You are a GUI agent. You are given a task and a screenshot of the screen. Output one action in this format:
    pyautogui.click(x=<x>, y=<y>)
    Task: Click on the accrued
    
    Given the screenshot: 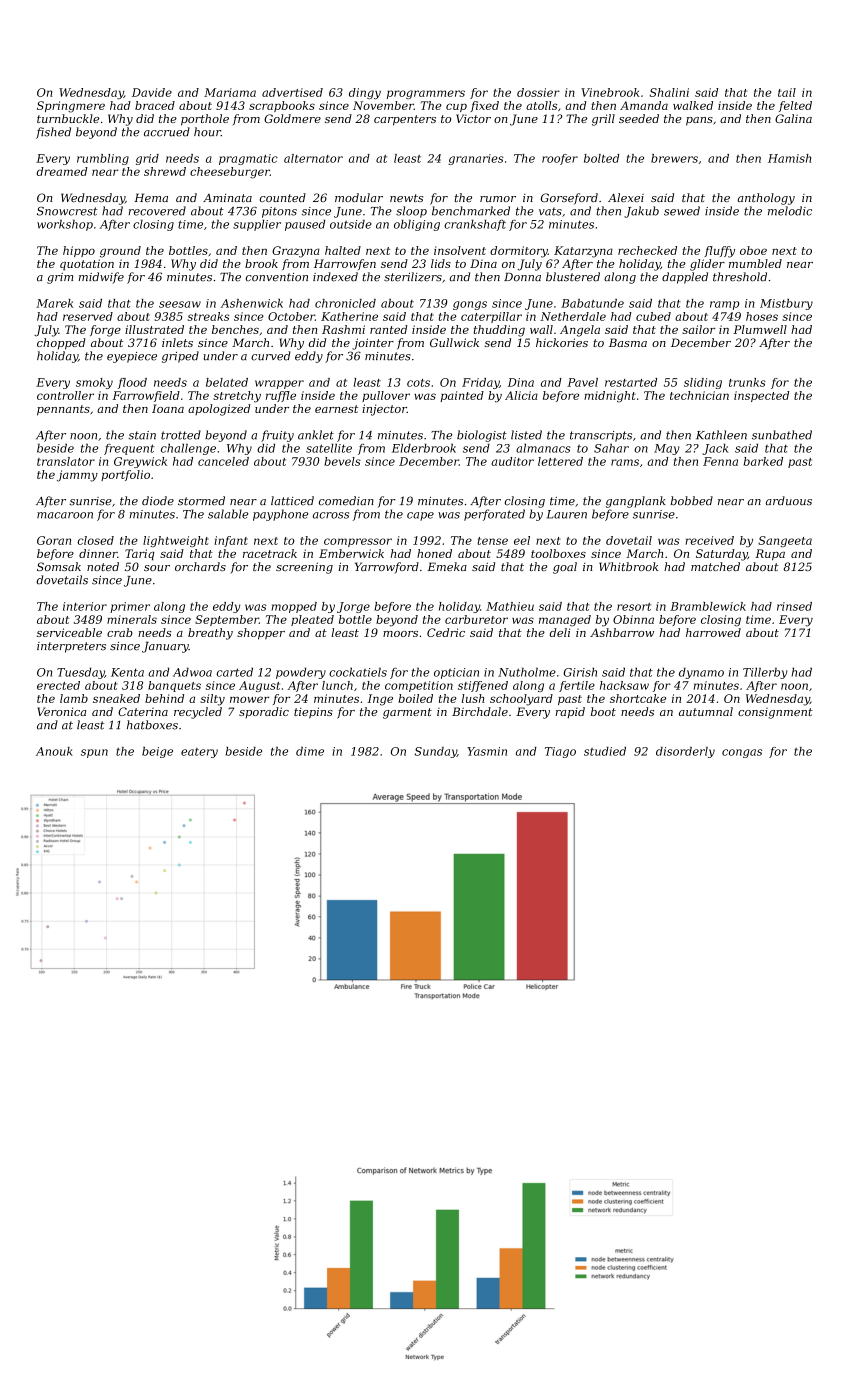 What is the action you would take?
    pyautogui.click(x=167, y=132)
